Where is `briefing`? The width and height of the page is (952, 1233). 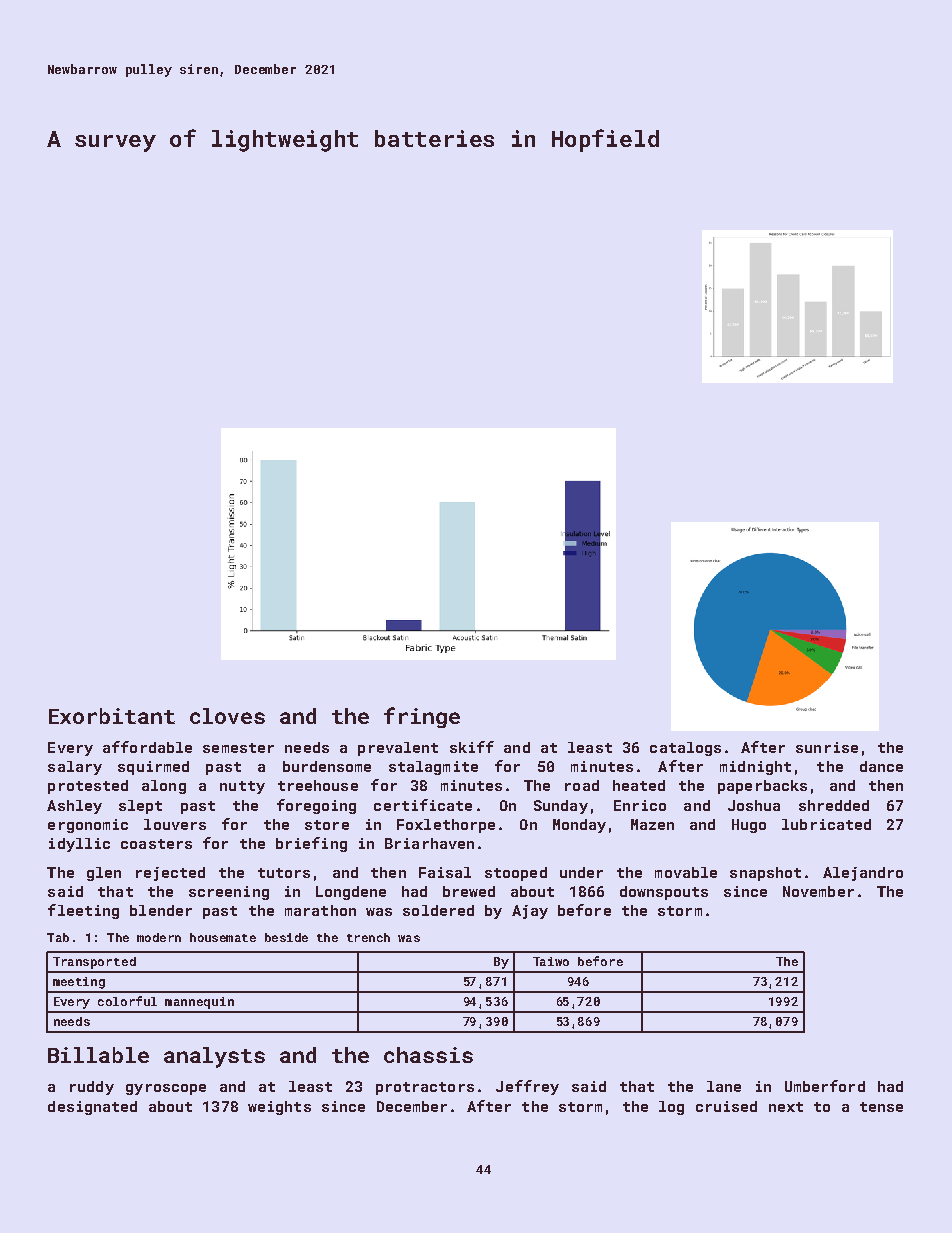 briefing is located at coordinates (311, 844).
